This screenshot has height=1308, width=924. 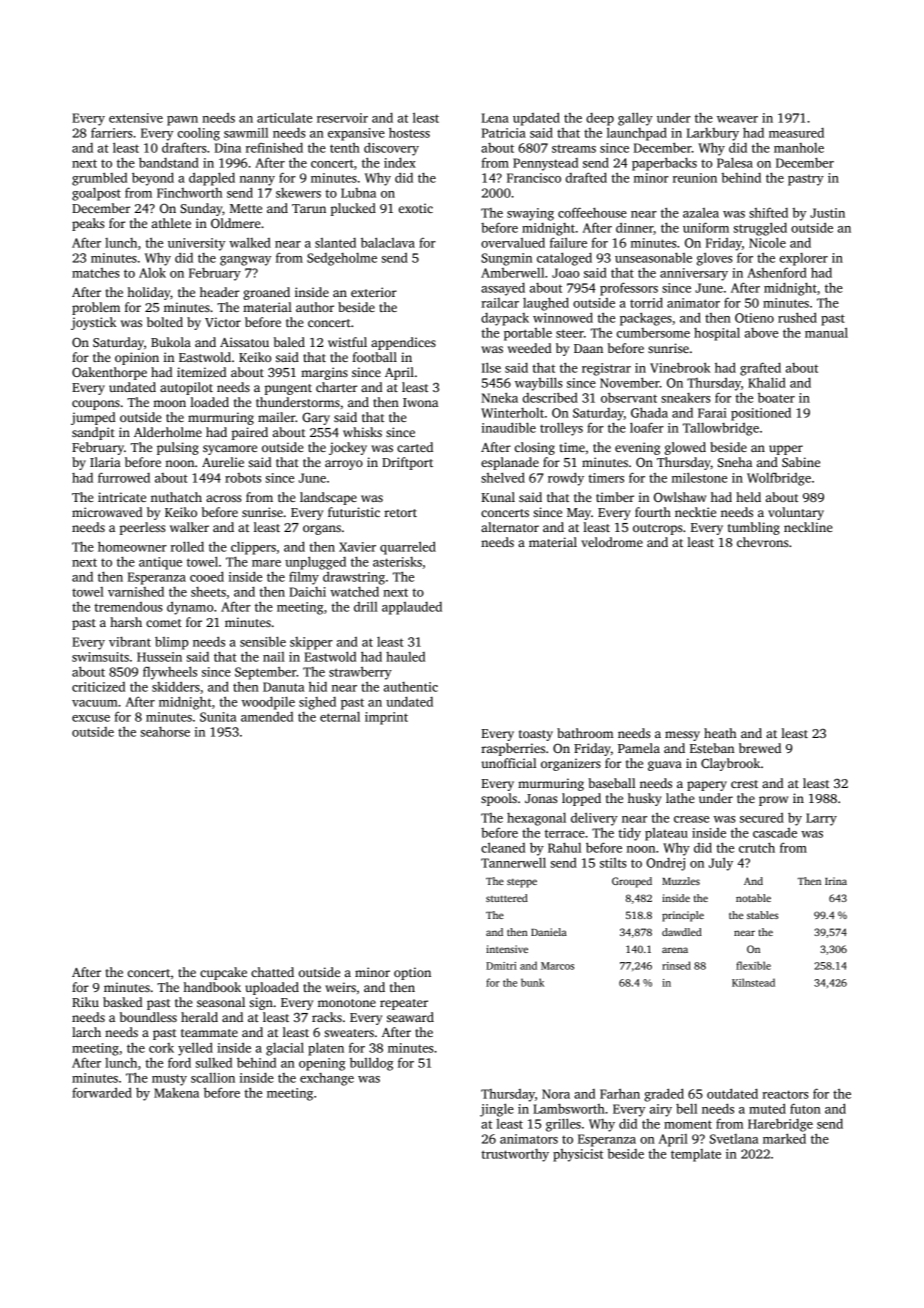 What do you see at coordinates (102, 1092) in the screenshot?
I see `forwarded` at bounding box center [102, 1092].
